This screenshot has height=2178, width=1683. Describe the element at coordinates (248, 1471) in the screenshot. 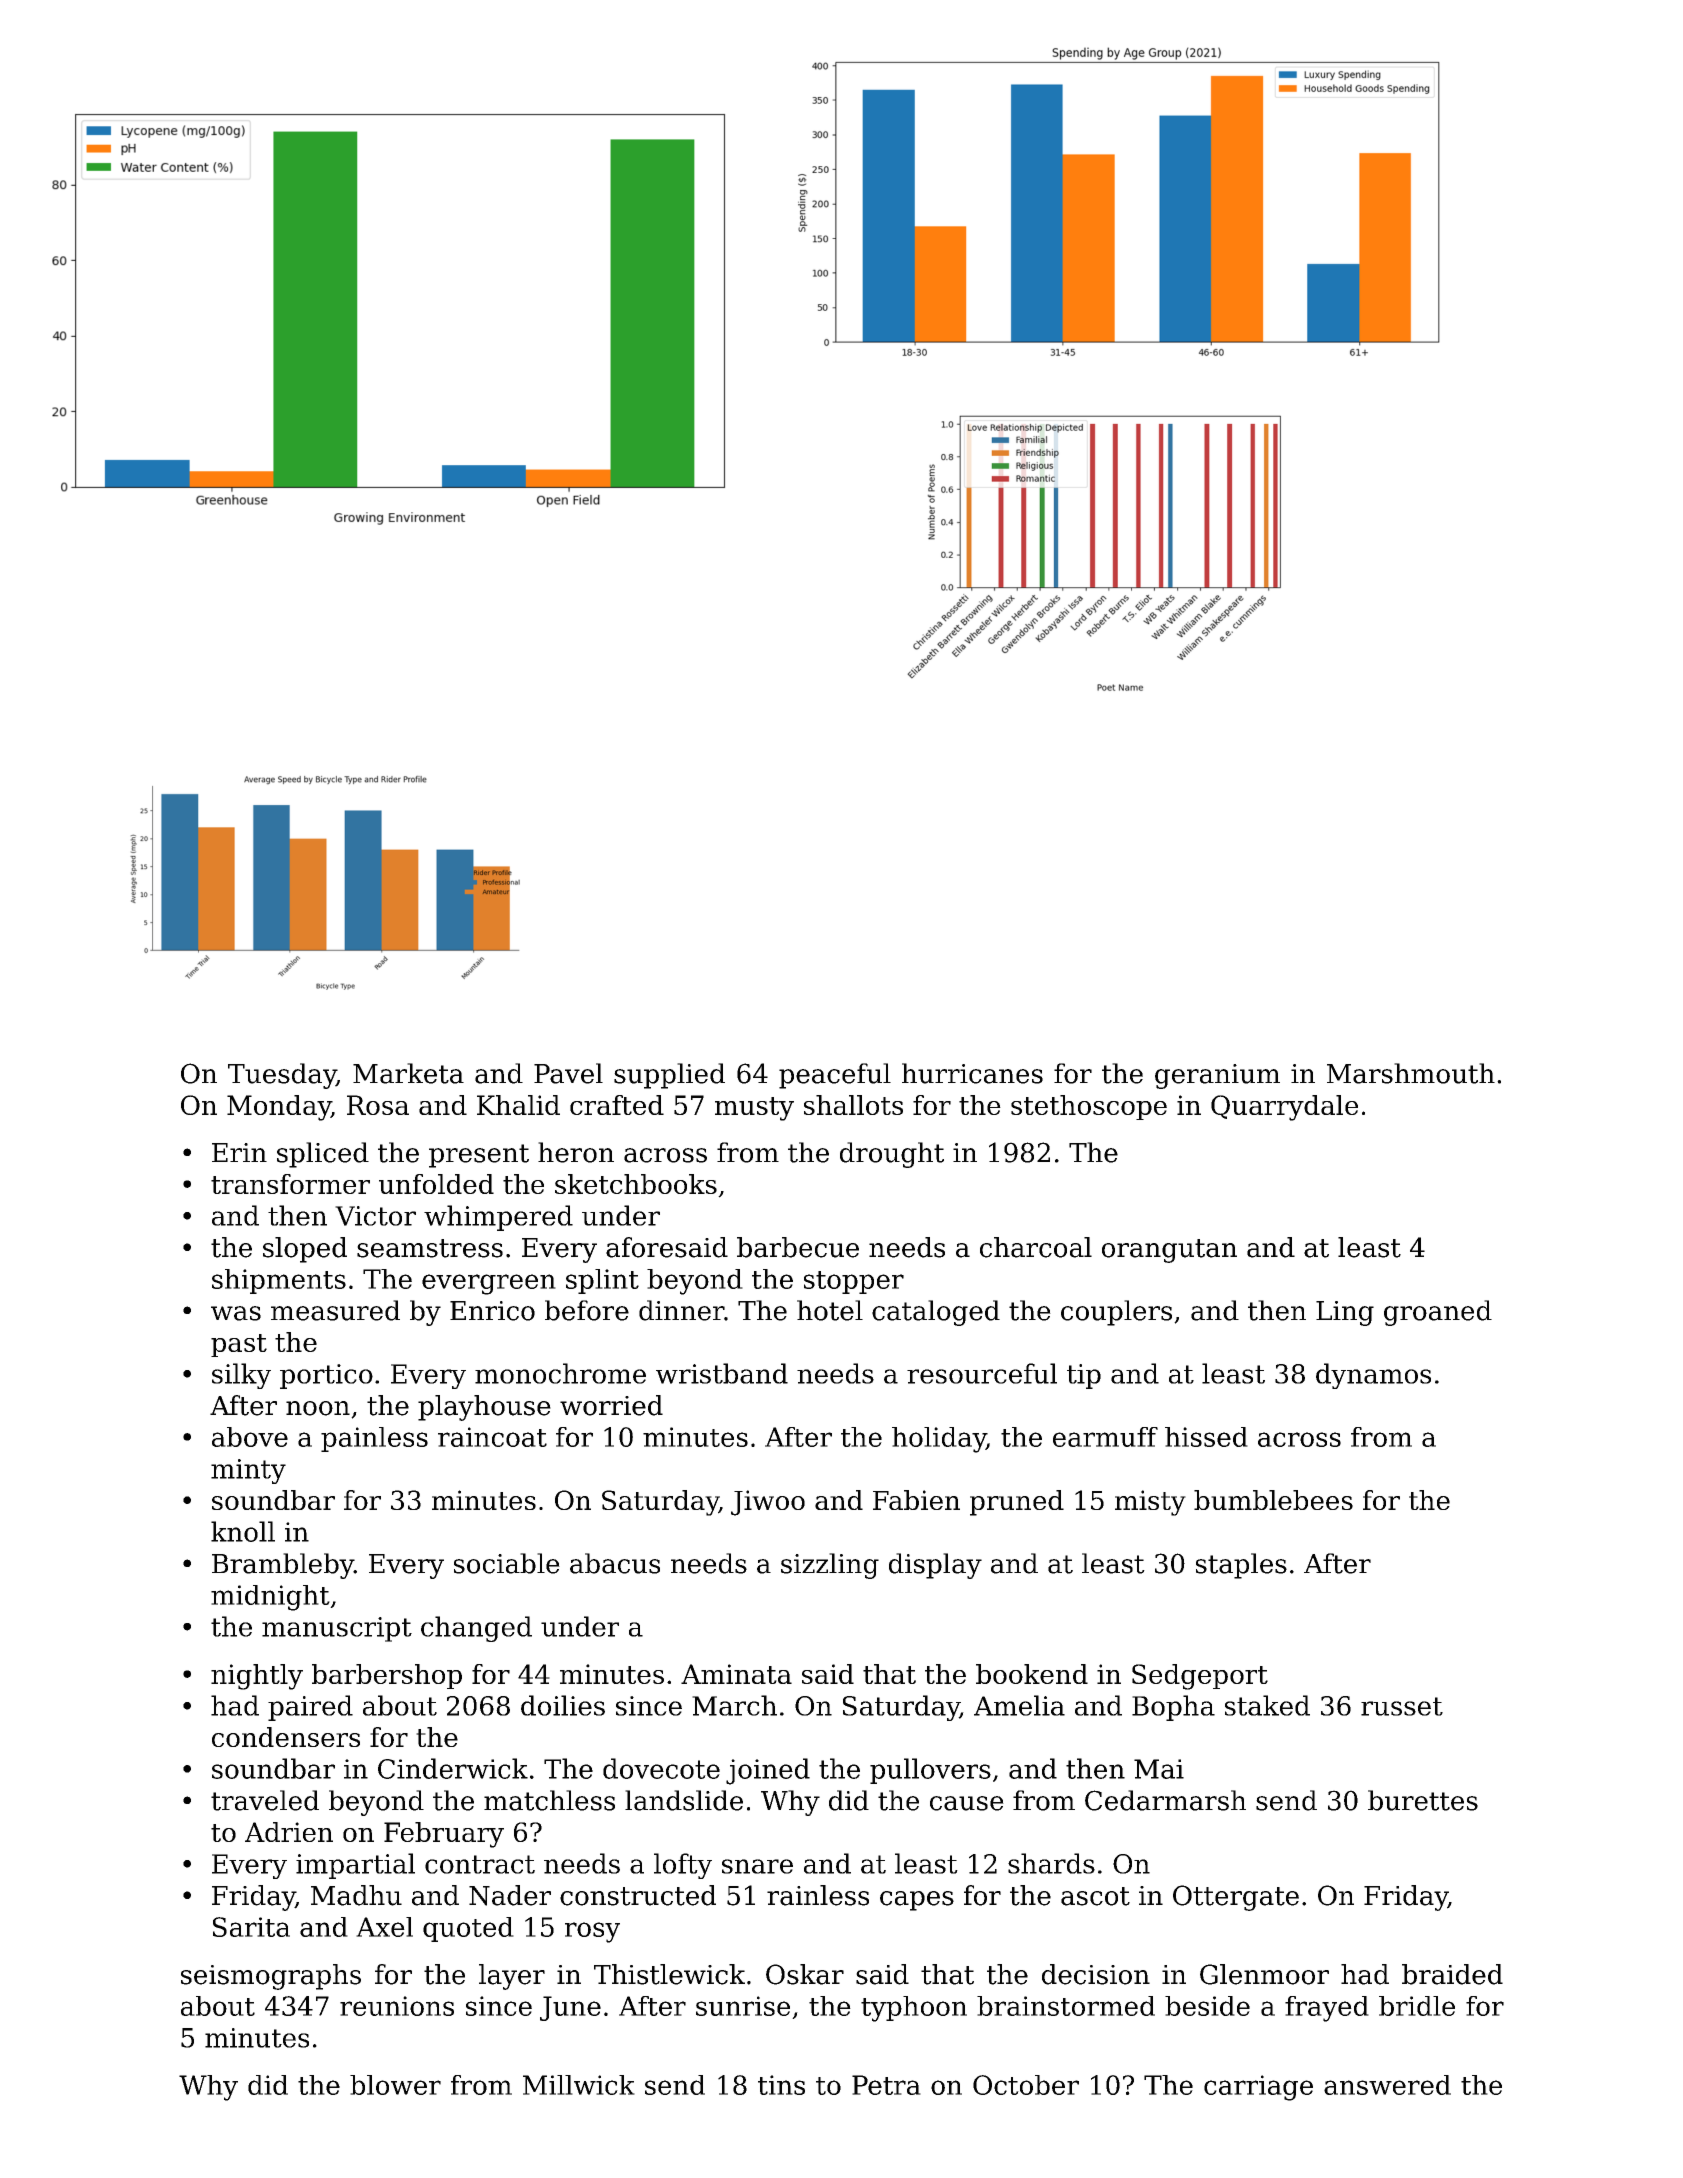

I see `minty` at that location.
